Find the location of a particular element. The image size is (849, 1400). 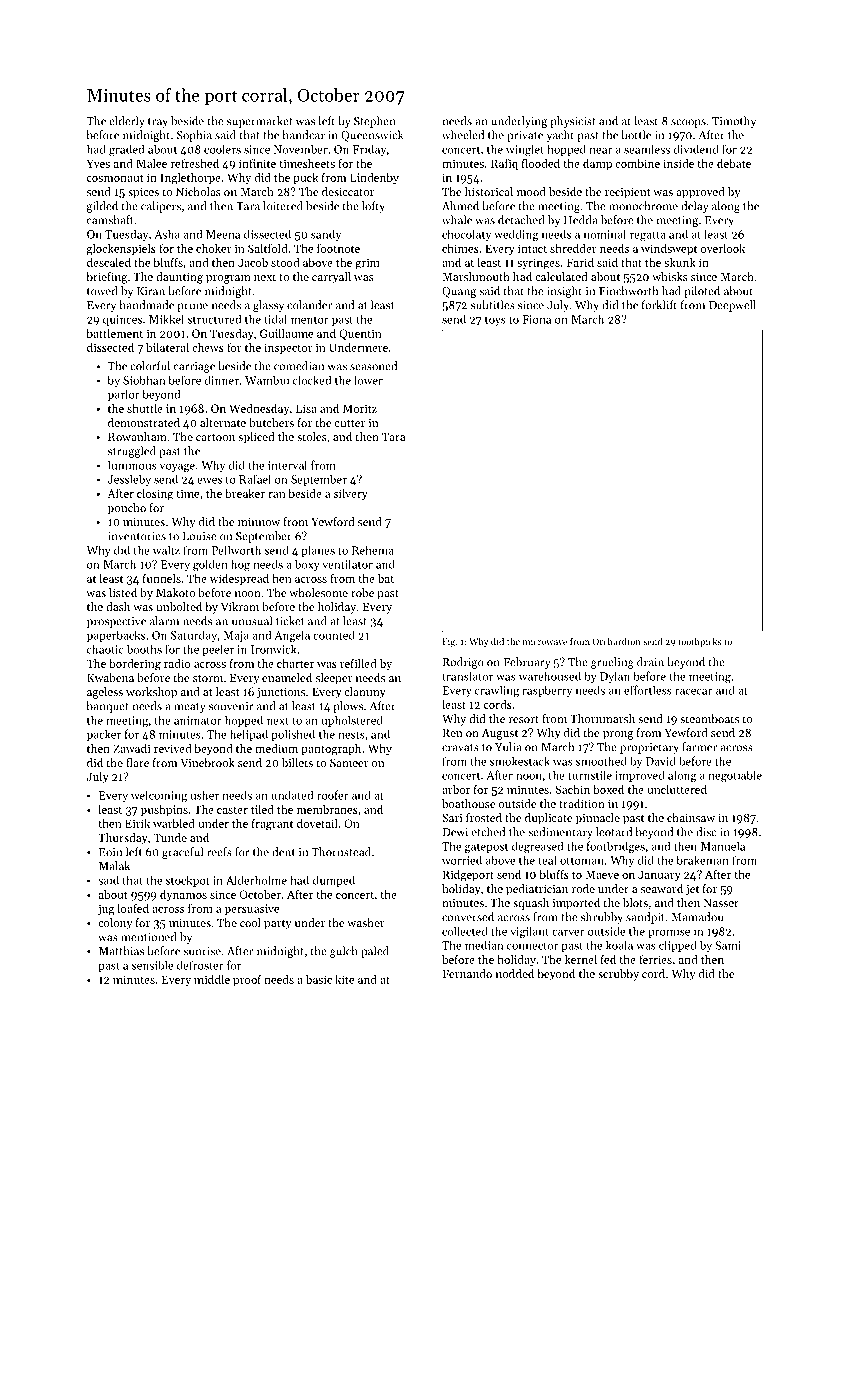

infinite is located at coordinates (257, 163).
